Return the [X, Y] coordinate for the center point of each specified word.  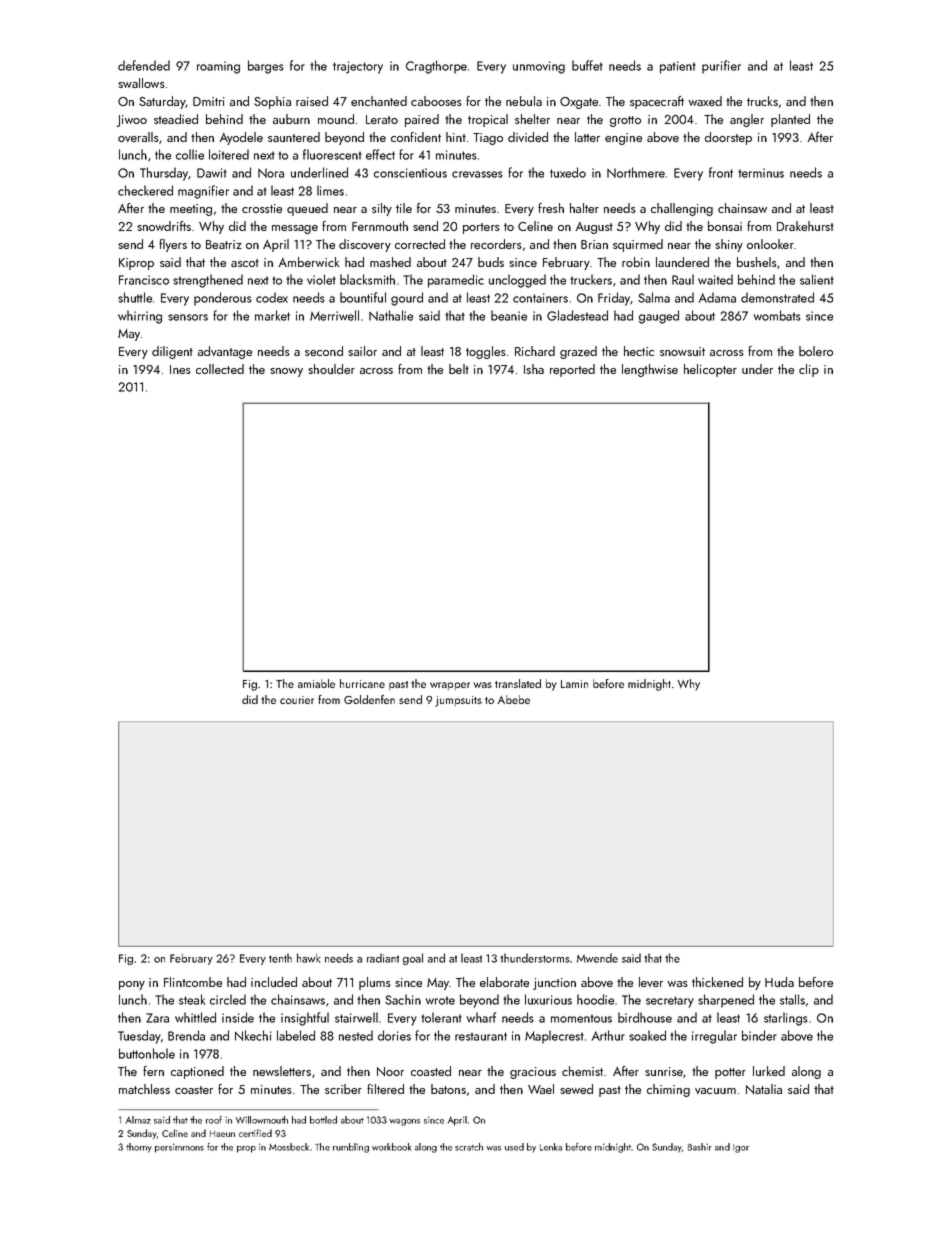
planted [790, 120]
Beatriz [224, 244]
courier [297, 700]
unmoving [539, 67]
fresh [551, 208]
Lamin [574, 684]
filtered [385, 1089]
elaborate [504, 982]
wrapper [450, 686]
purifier [721, 67]
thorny [139, 1148]
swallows [141, 83]
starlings [786, 1019]
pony [132, 985]
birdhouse [645, 1017]
